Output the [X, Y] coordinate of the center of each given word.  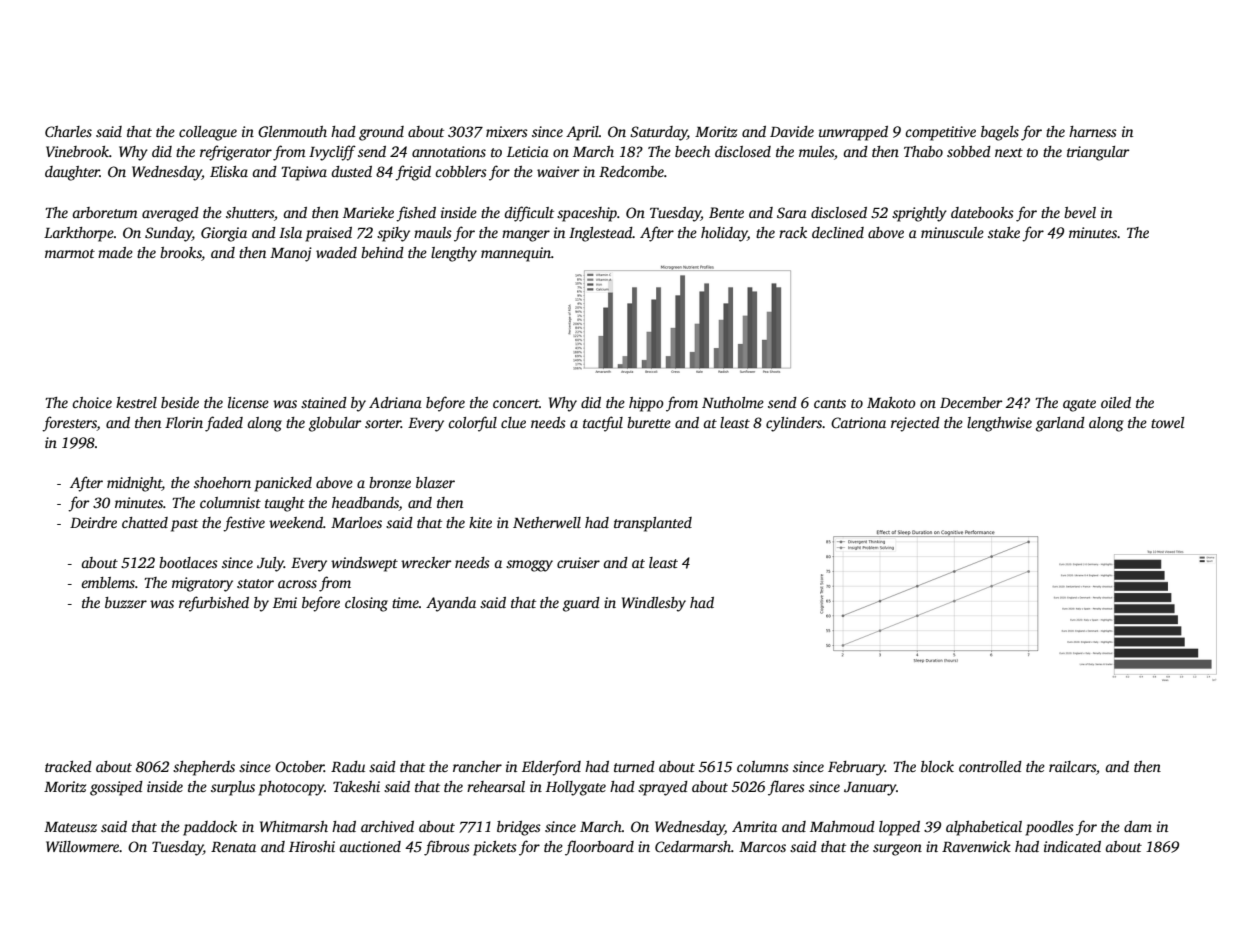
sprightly [919, 214]
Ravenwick [976, 846]
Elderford [551, 768]
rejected [915, 424]
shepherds [204, 768]
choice [92, 402]
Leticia [528, 151]
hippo [646, 404]
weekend [296, 522]
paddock [210, 828]
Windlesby [654, 604]
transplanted [653, 524]
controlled [990, 766]
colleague [208, 133]
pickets [495, 848]
